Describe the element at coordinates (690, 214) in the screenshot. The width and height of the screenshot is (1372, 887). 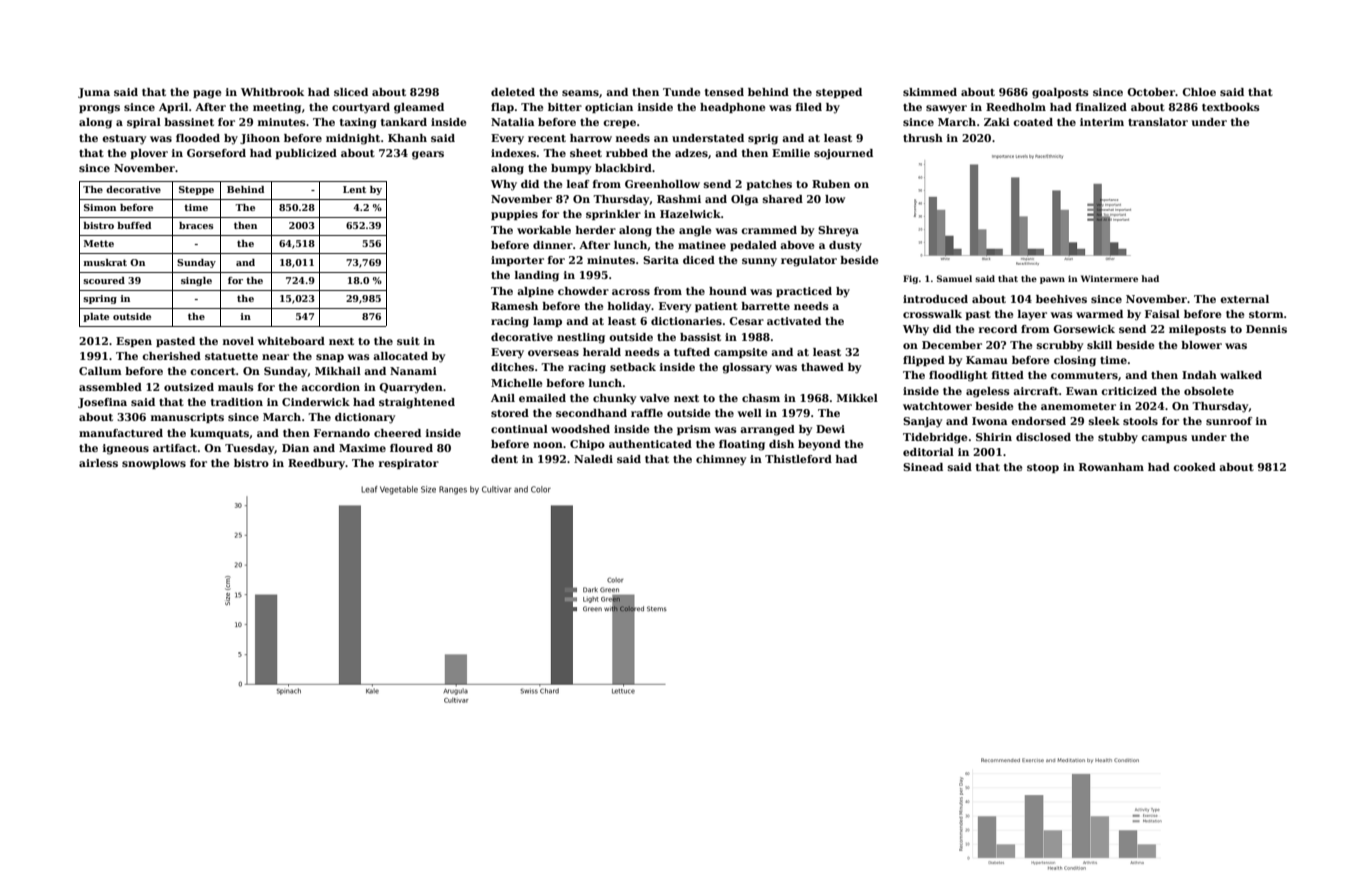
I see `Hazelwick` at that location.
